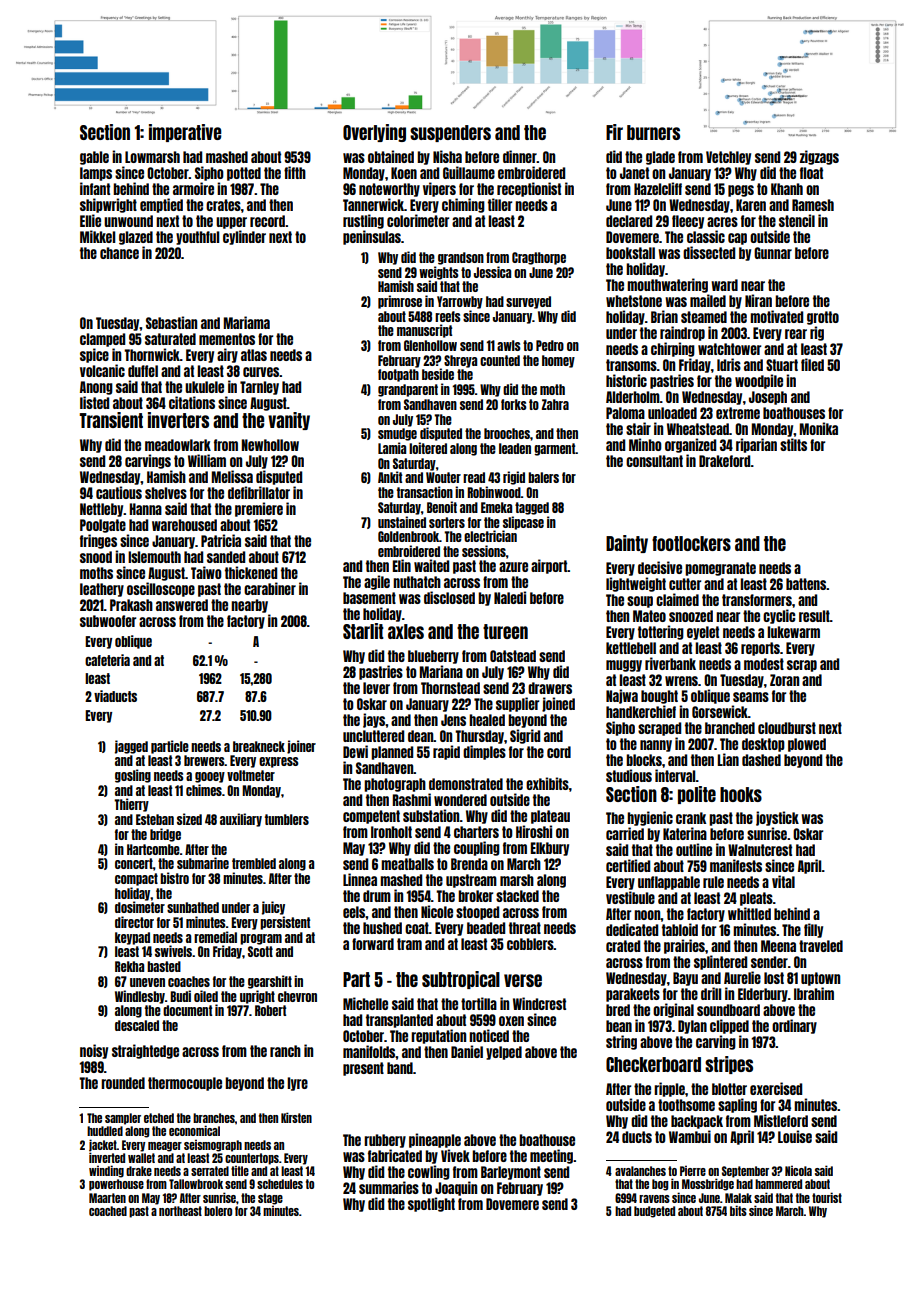 Image resolution: width=924 pixels, height=1308 pixels. I want to click on sampler, so click(123, 1119).
